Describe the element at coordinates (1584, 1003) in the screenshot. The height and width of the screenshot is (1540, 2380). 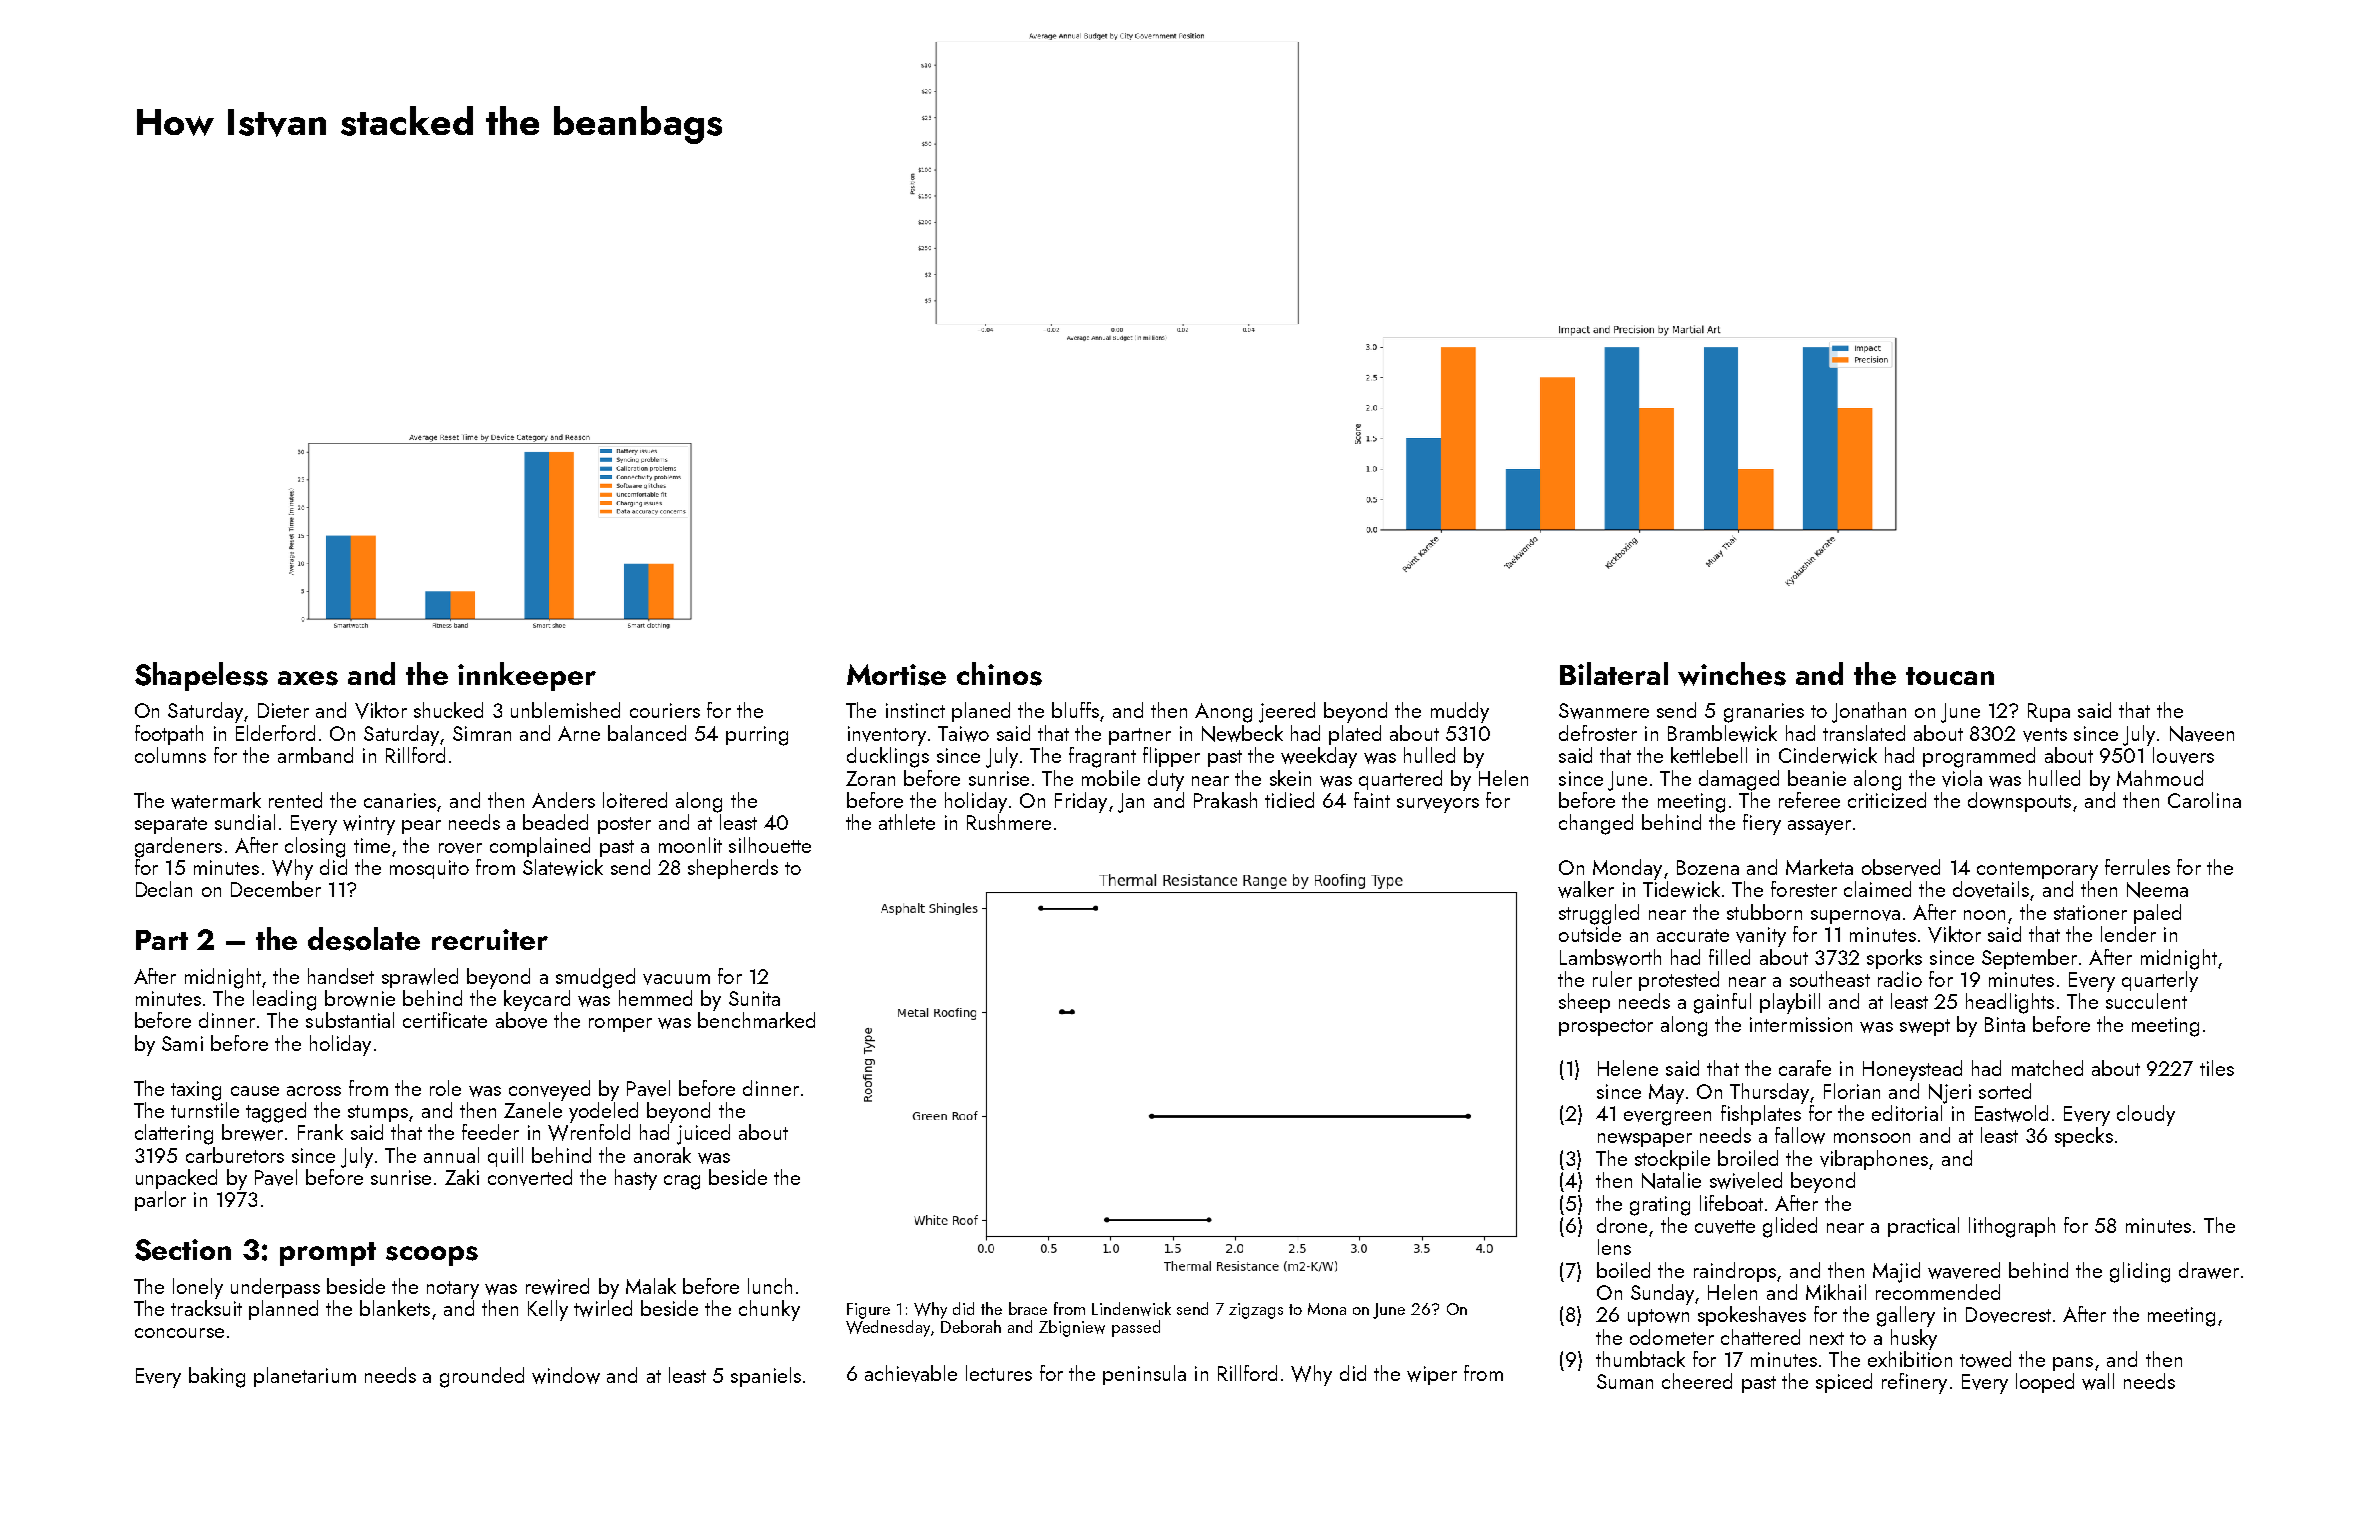
I see `sheep` at that location.
